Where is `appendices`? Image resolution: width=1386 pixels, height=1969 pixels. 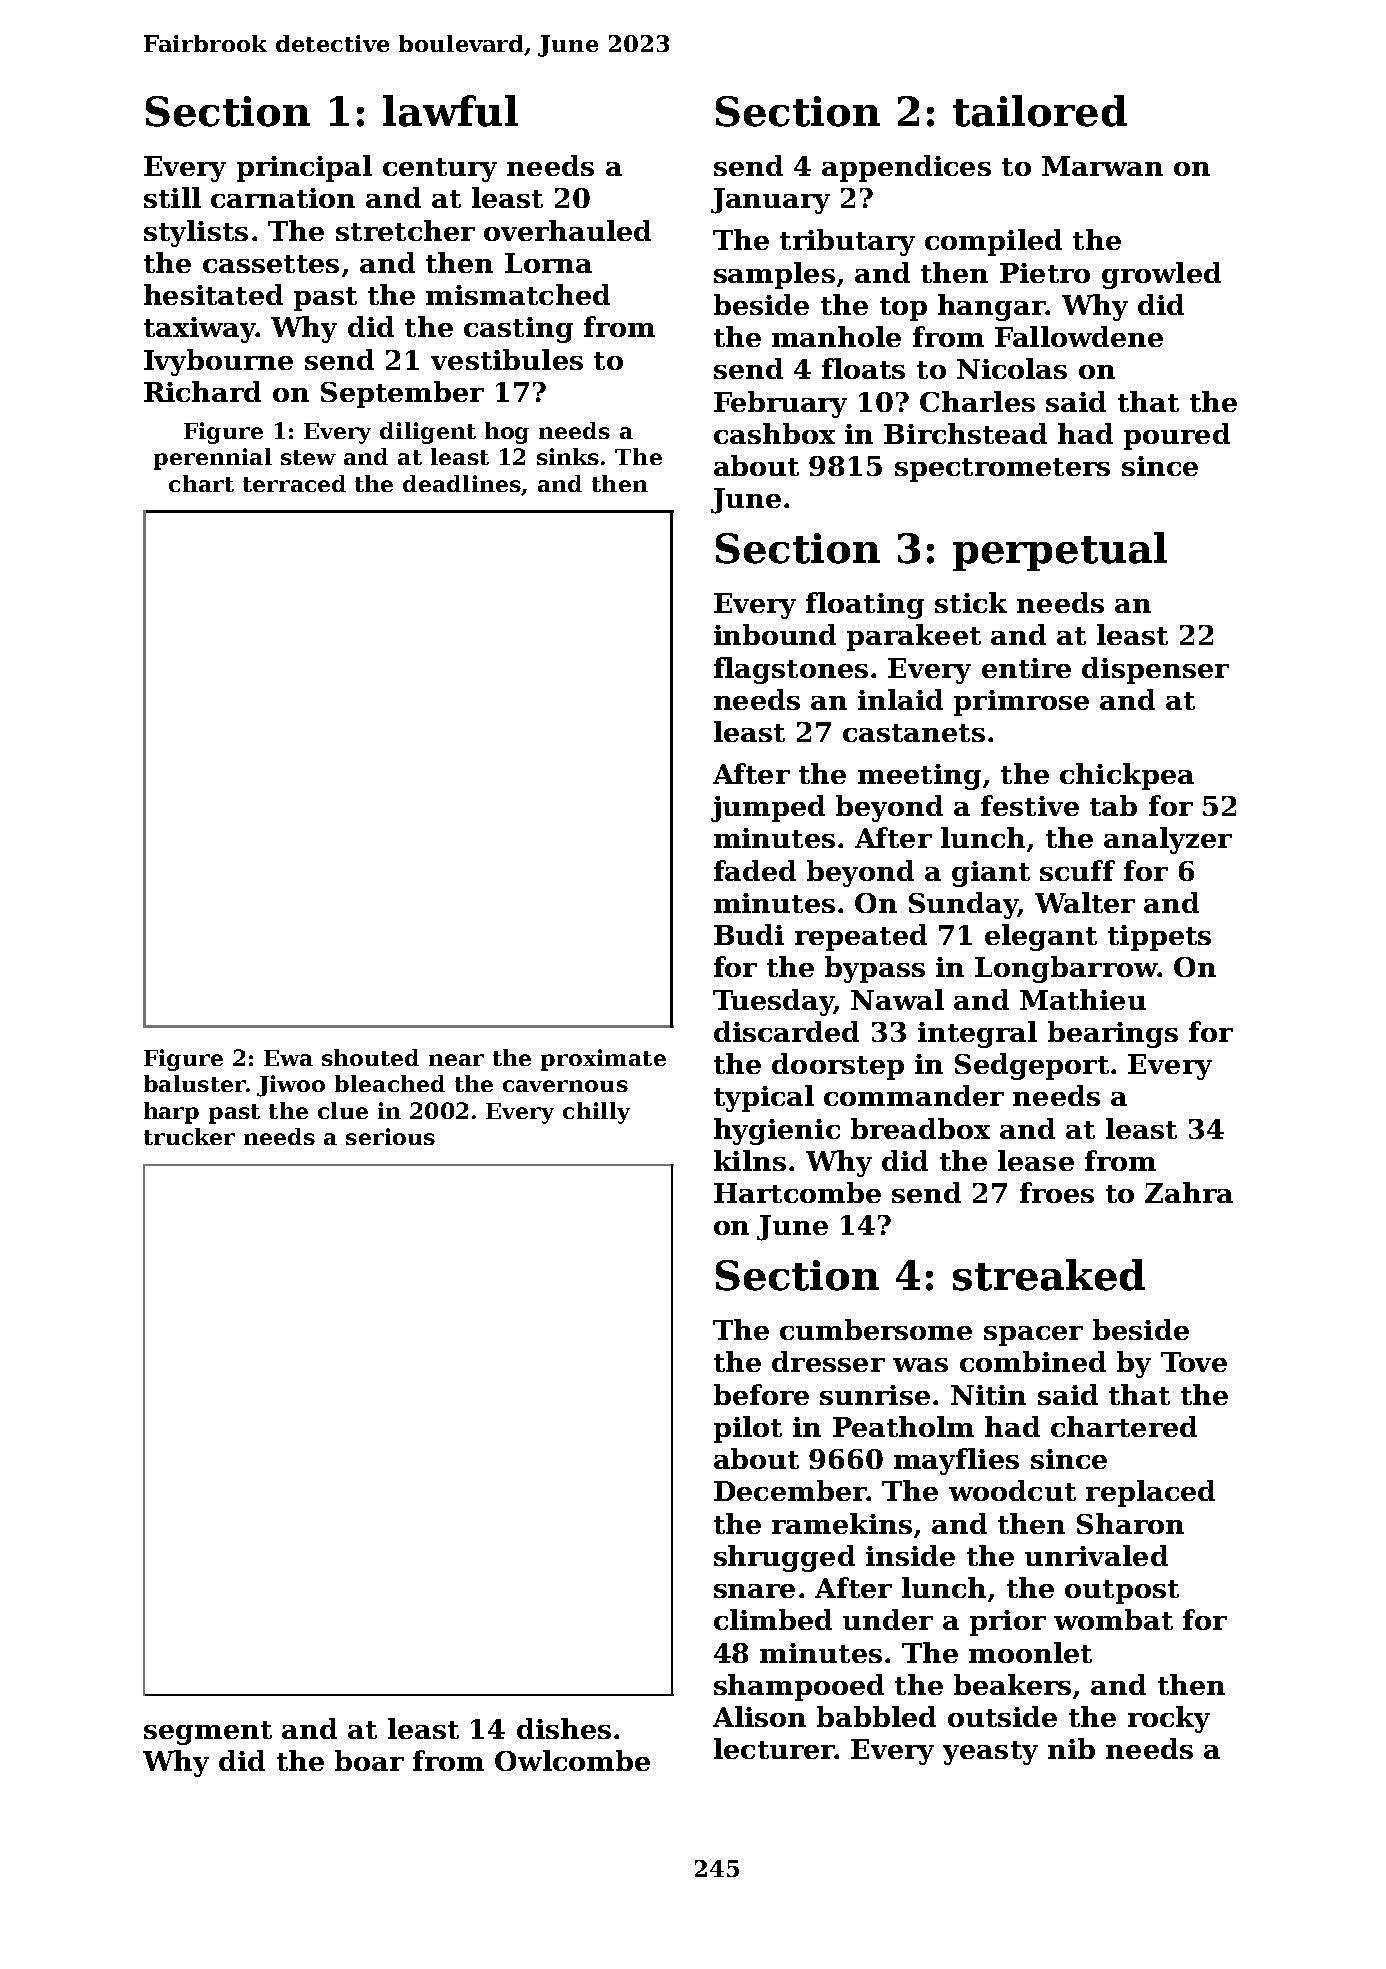 appendices is located at coordinates (906, 168).
